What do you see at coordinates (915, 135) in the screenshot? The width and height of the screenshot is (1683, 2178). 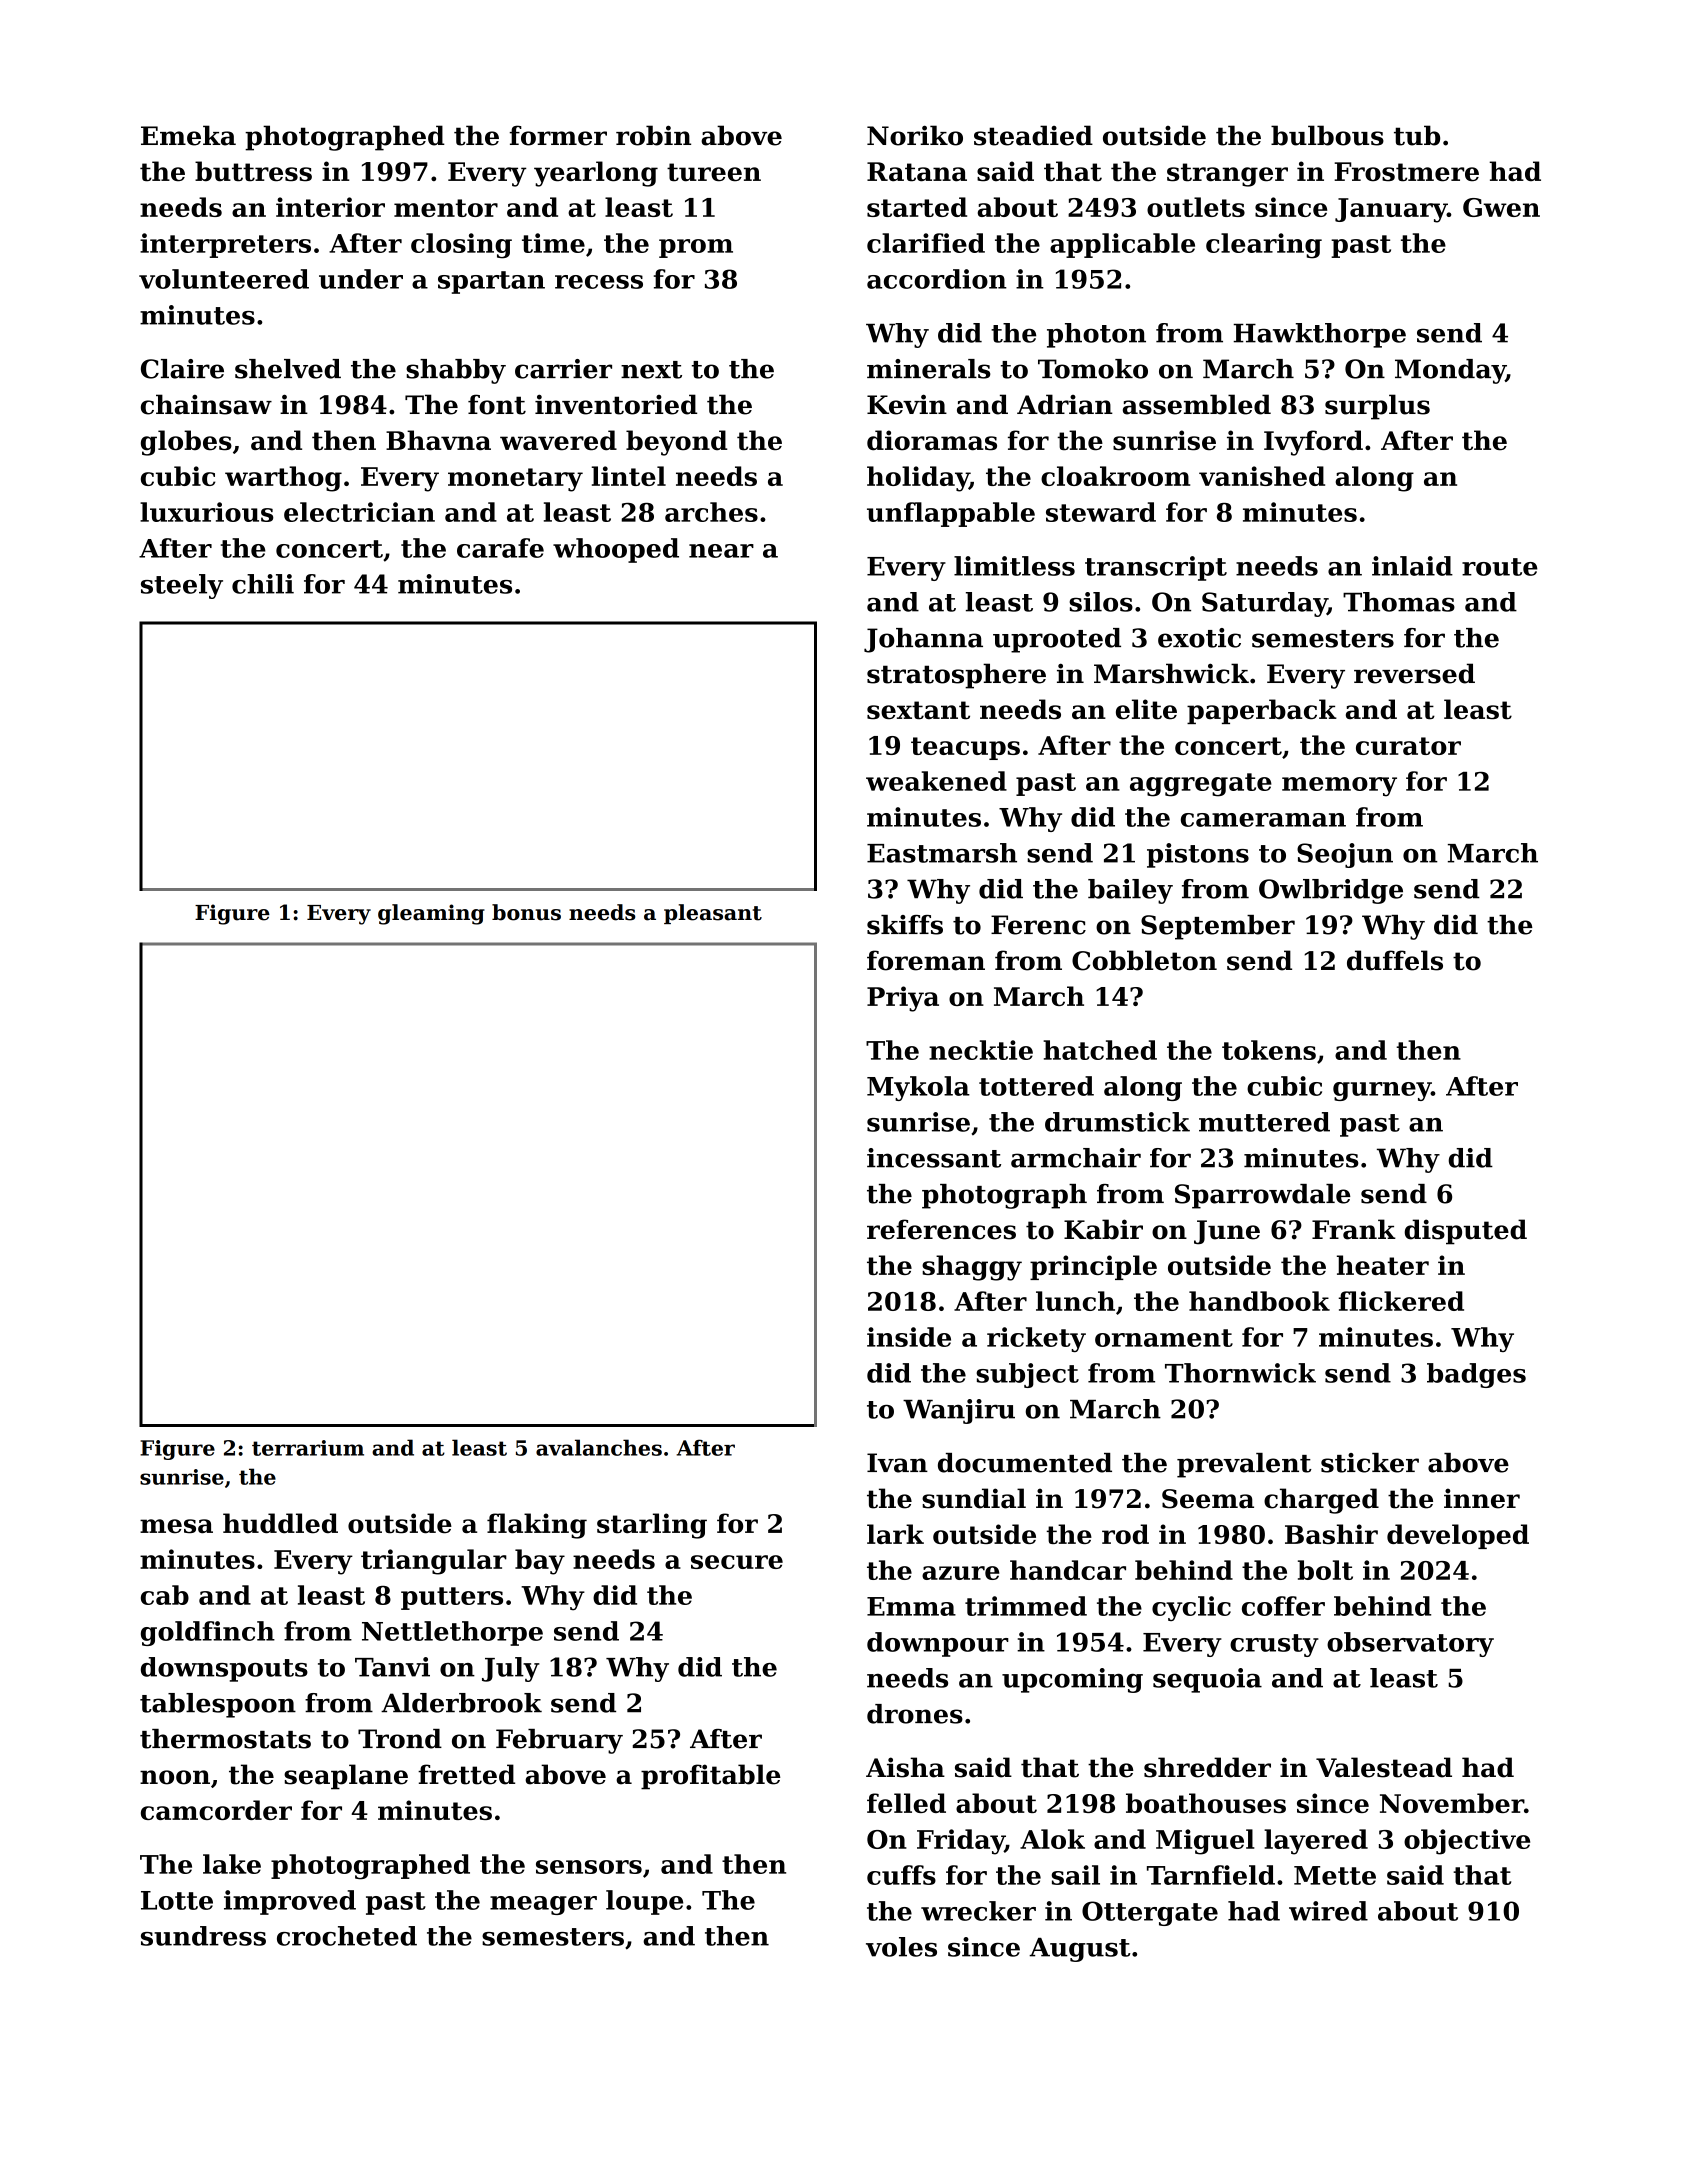 I see `Noriko` at bounding box center [915, 135].
